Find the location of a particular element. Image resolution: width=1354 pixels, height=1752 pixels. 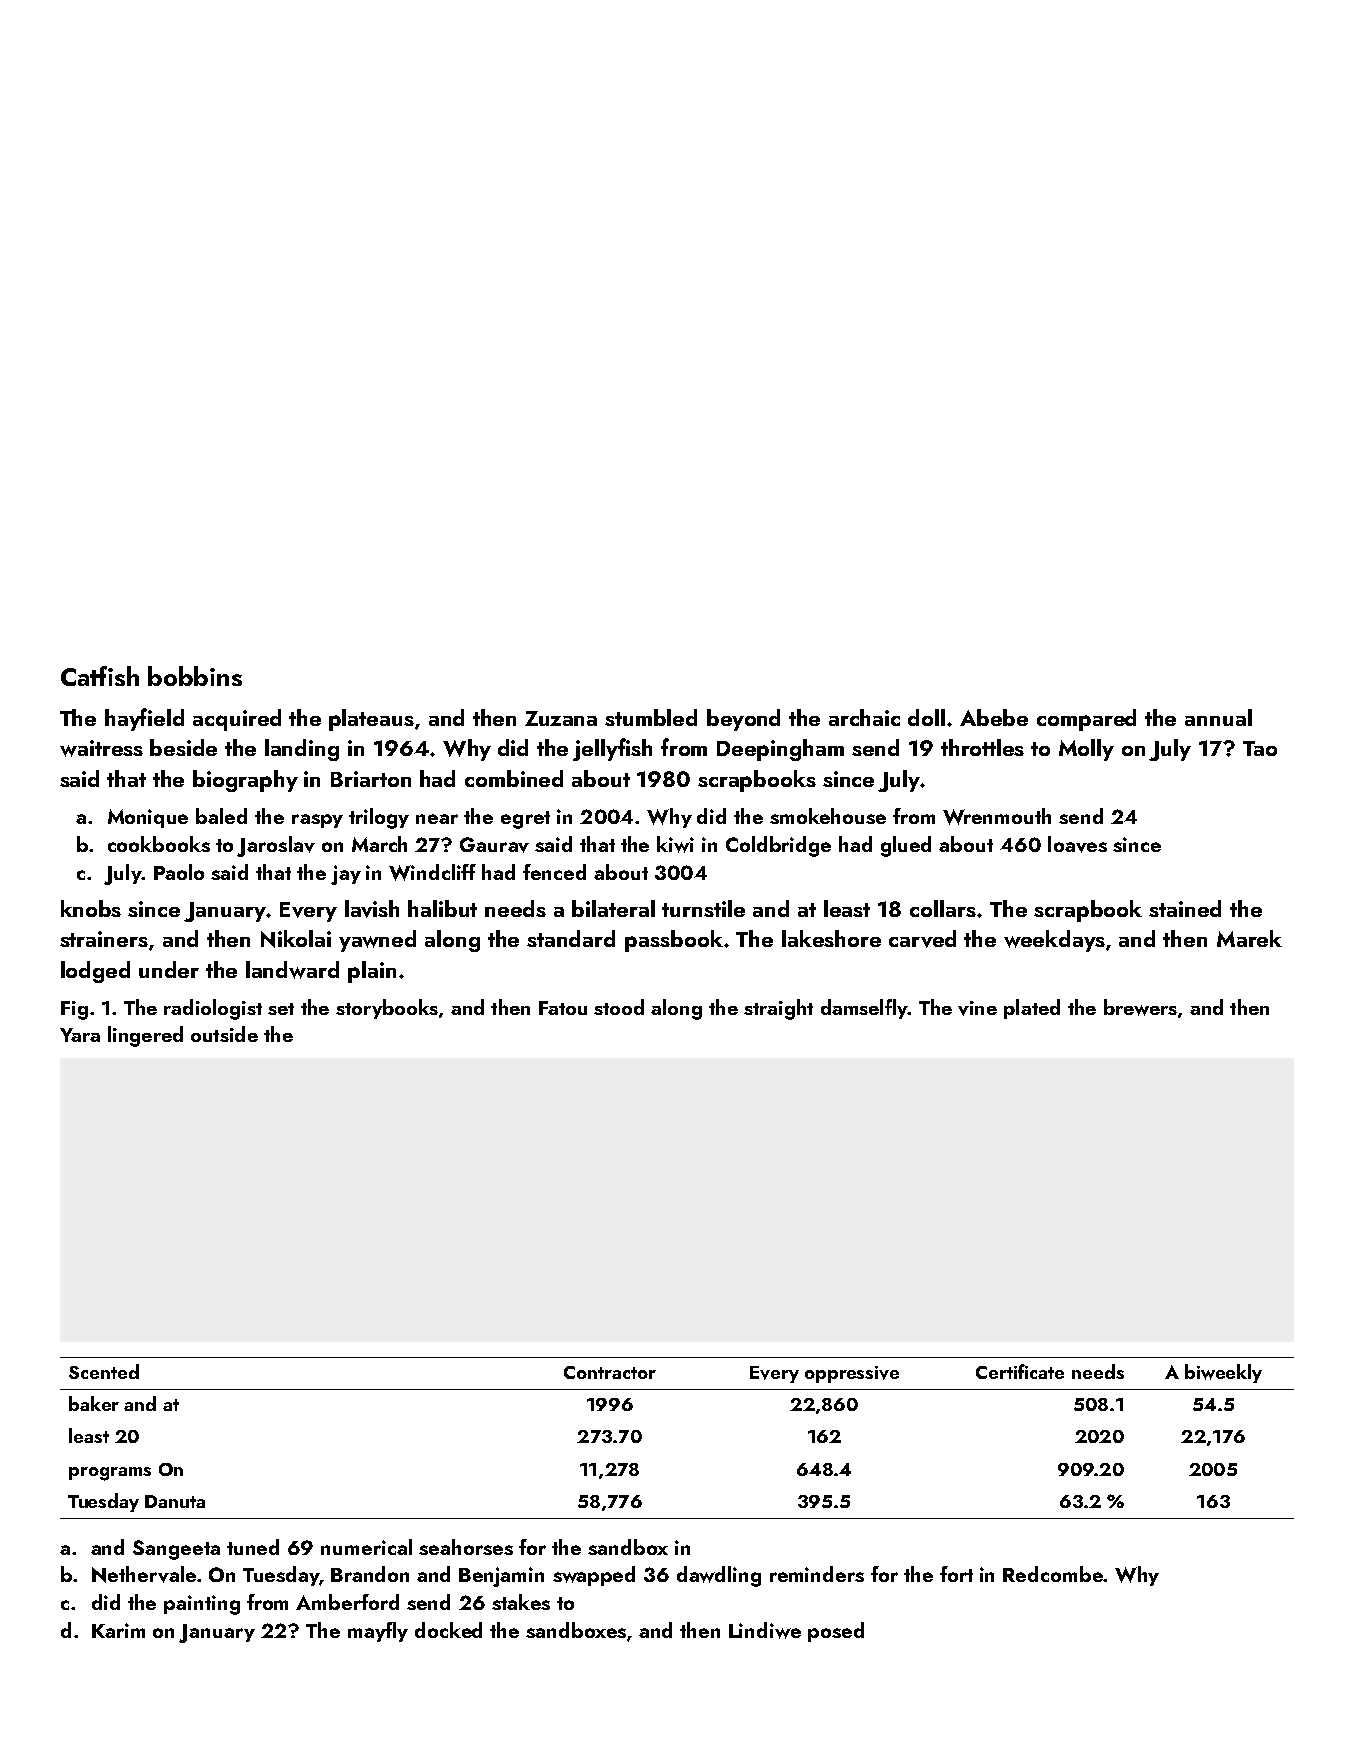

Zuzana is located at coordinates (561, 718).
